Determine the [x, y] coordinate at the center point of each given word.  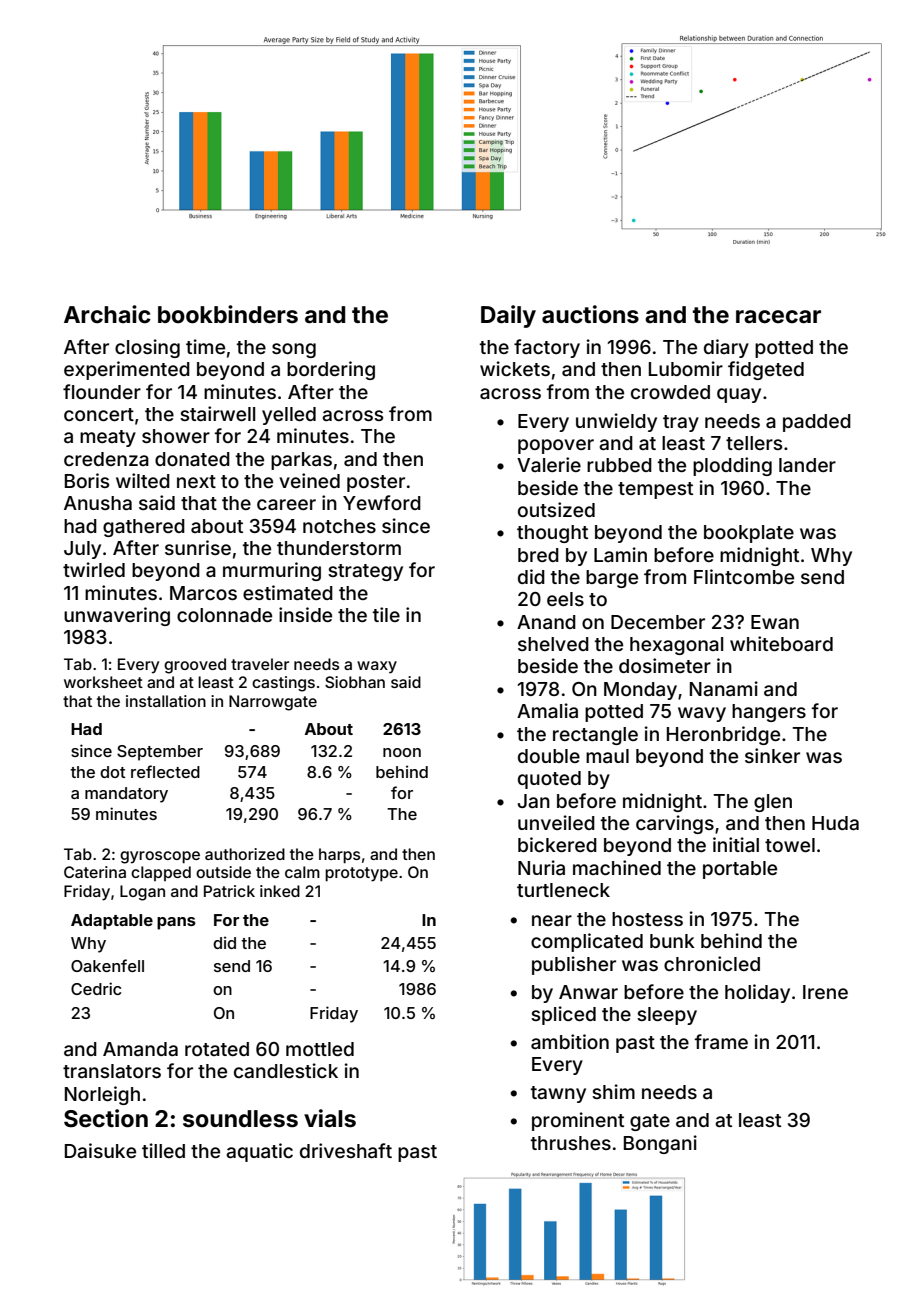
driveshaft [346, 1150]
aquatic [259, 1152]
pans [176, 923]
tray [681, 423]
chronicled [712, 963]
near [552, 920]
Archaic [107, 314]
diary [726, 348]
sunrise [198, 547]
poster [376, 483]
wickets [515, 368]
